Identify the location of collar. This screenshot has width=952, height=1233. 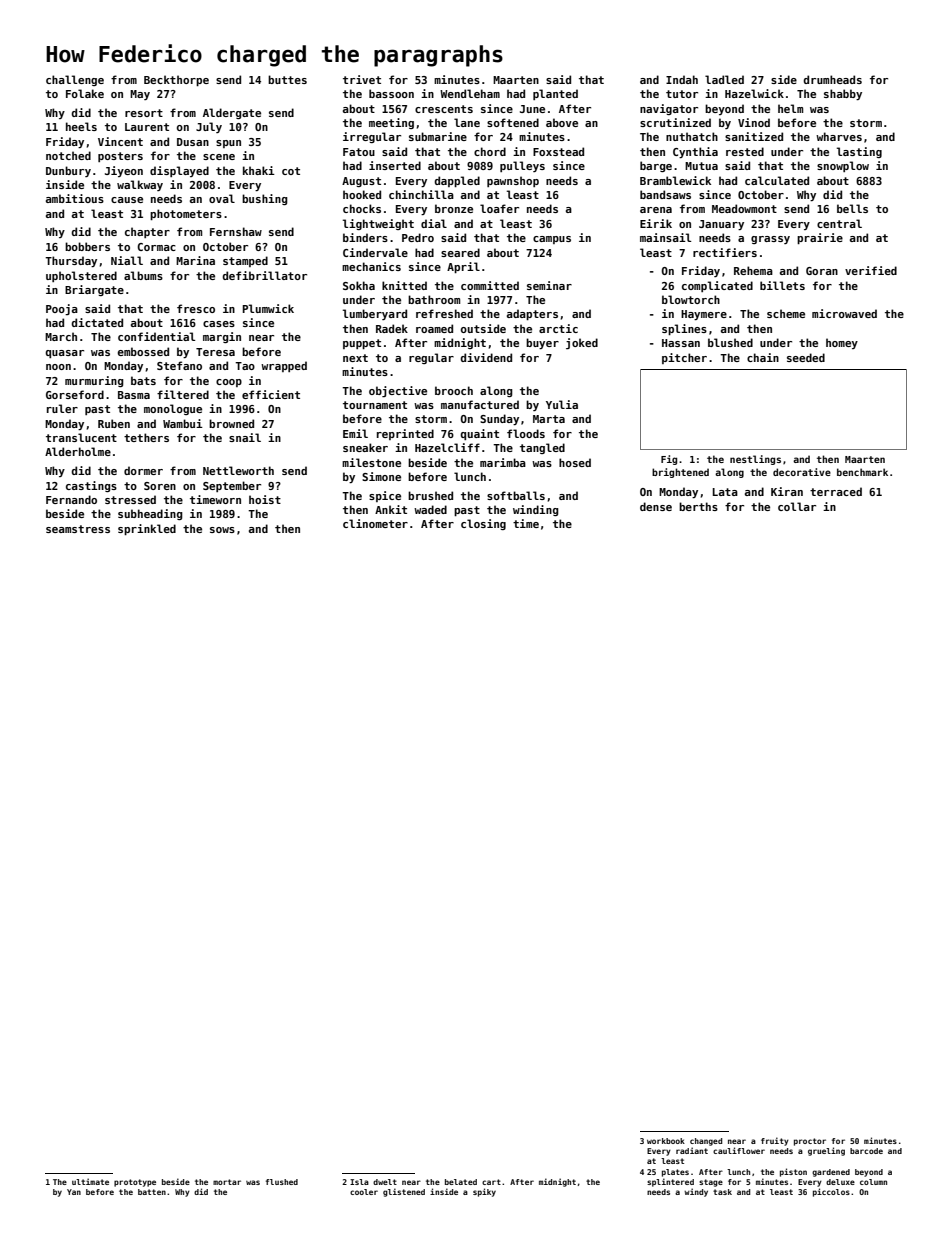
(797, 506).
